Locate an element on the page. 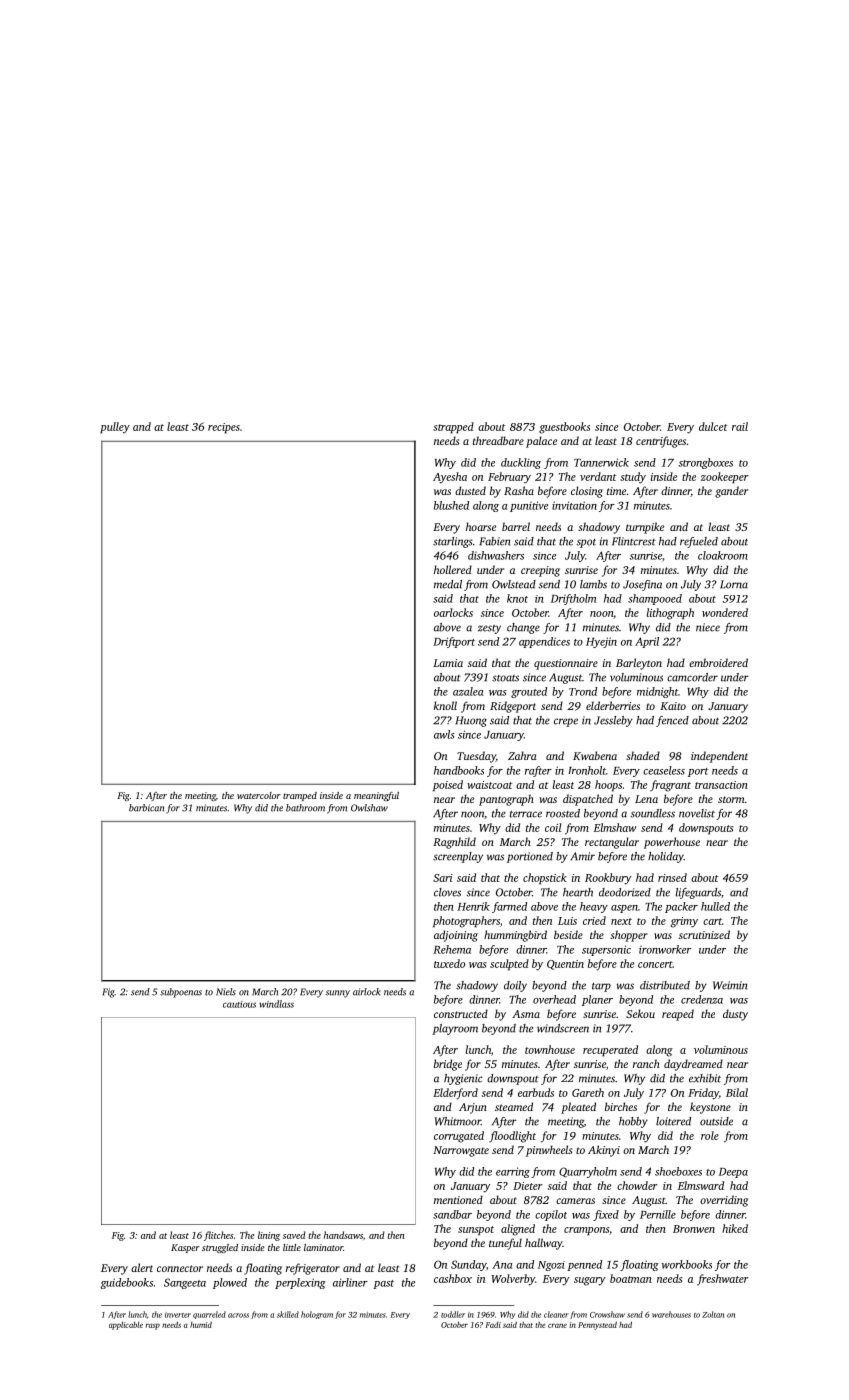 The width and height of the page is (849, 1400). guestbooks is located at coordinates (564, 428).
